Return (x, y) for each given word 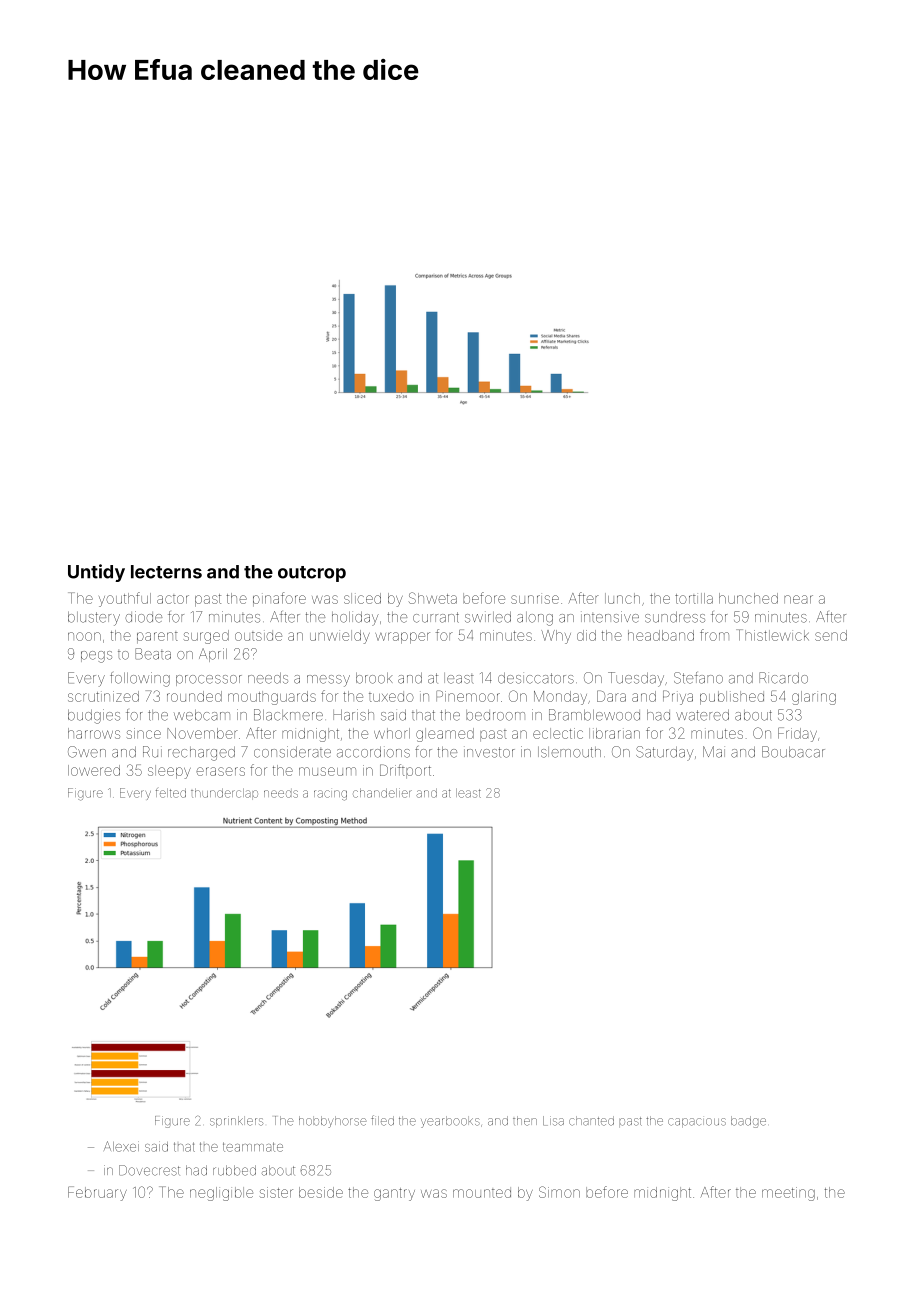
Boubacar (793, 752)
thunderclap (224, 794)
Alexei (121, 1146)
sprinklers (236, 1121)
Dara (611, 696)
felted (171, 793)
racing (330, 795)
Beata (153, 654)
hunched (748, 598)
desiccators (536, 678)
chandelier (382, 793)
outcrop (312, 574)
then (525, 1121)
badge (748, 1122)
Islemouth (569, 752)
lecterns (166, 572)
